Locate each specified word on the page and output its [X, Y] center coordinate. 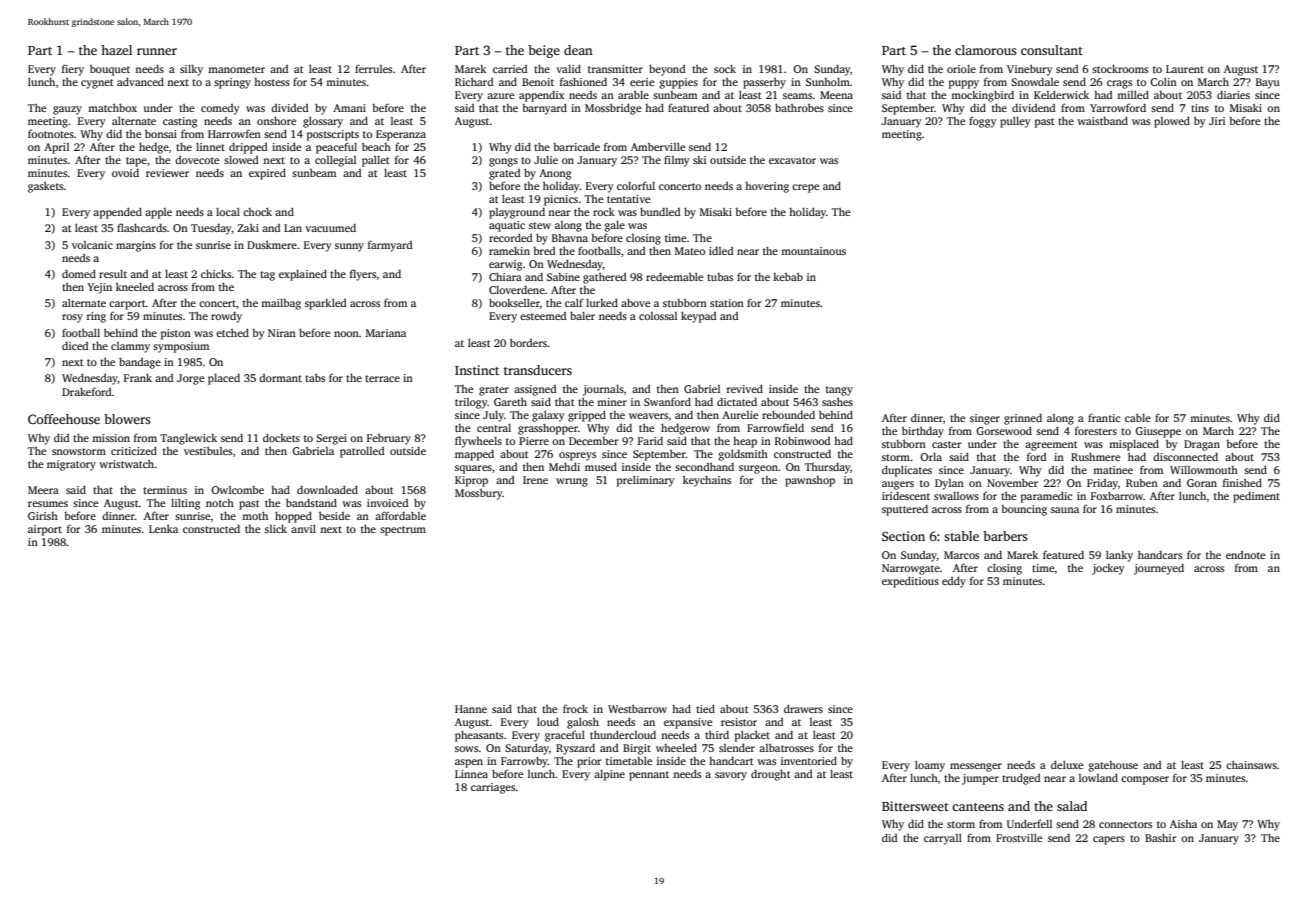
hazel [116, 50]
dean [578, 50]
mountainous [813, 251]
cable [1138, 417]
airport [45, 530]
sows [466, 749]
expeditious [910, 582]
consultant [1052, 50]
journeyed [1159, 569]
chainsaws [1251, 765]
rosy [72, 318]
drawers [803, 708]
